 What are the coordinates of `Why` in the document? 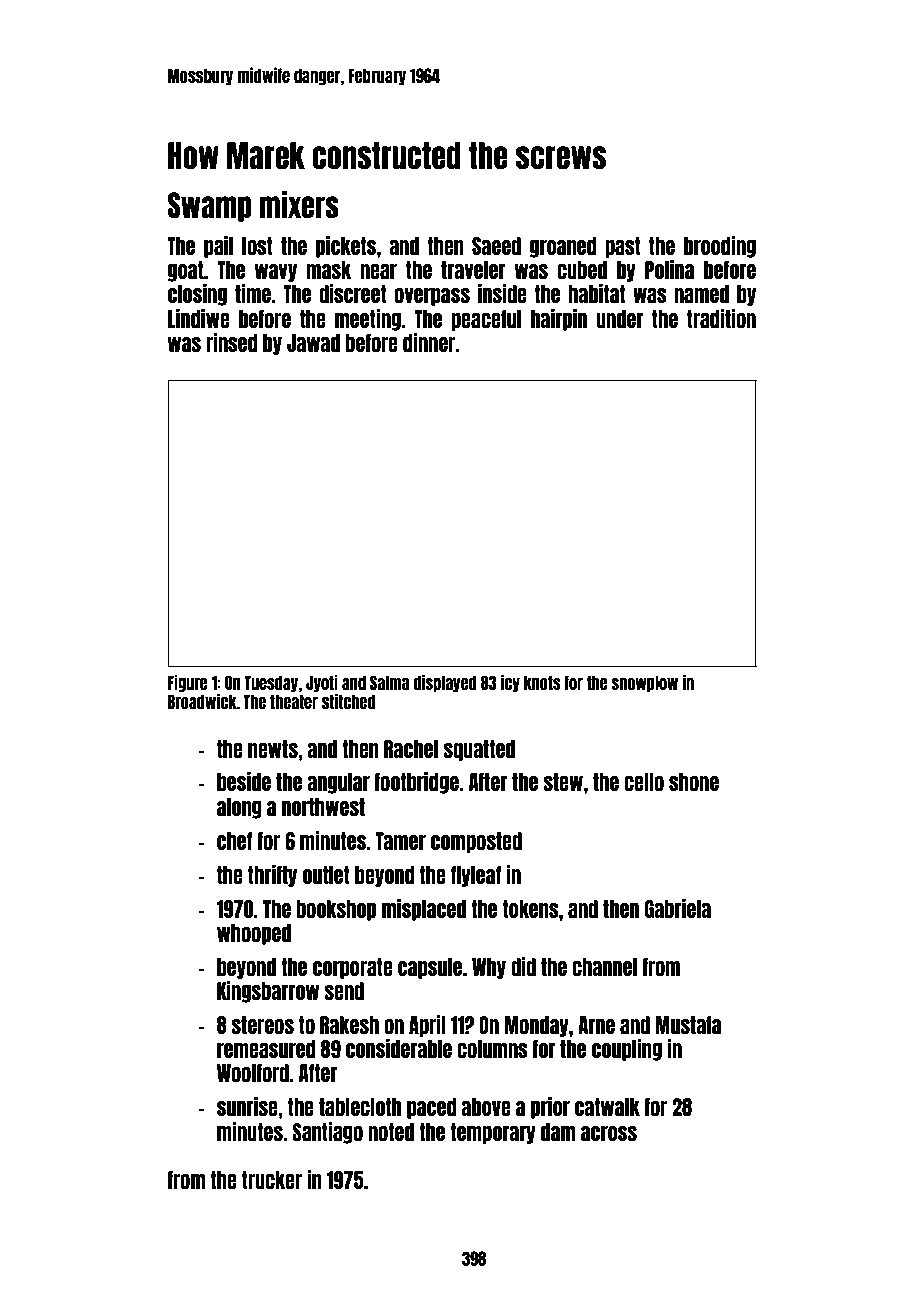 It's located at (489, 968).
